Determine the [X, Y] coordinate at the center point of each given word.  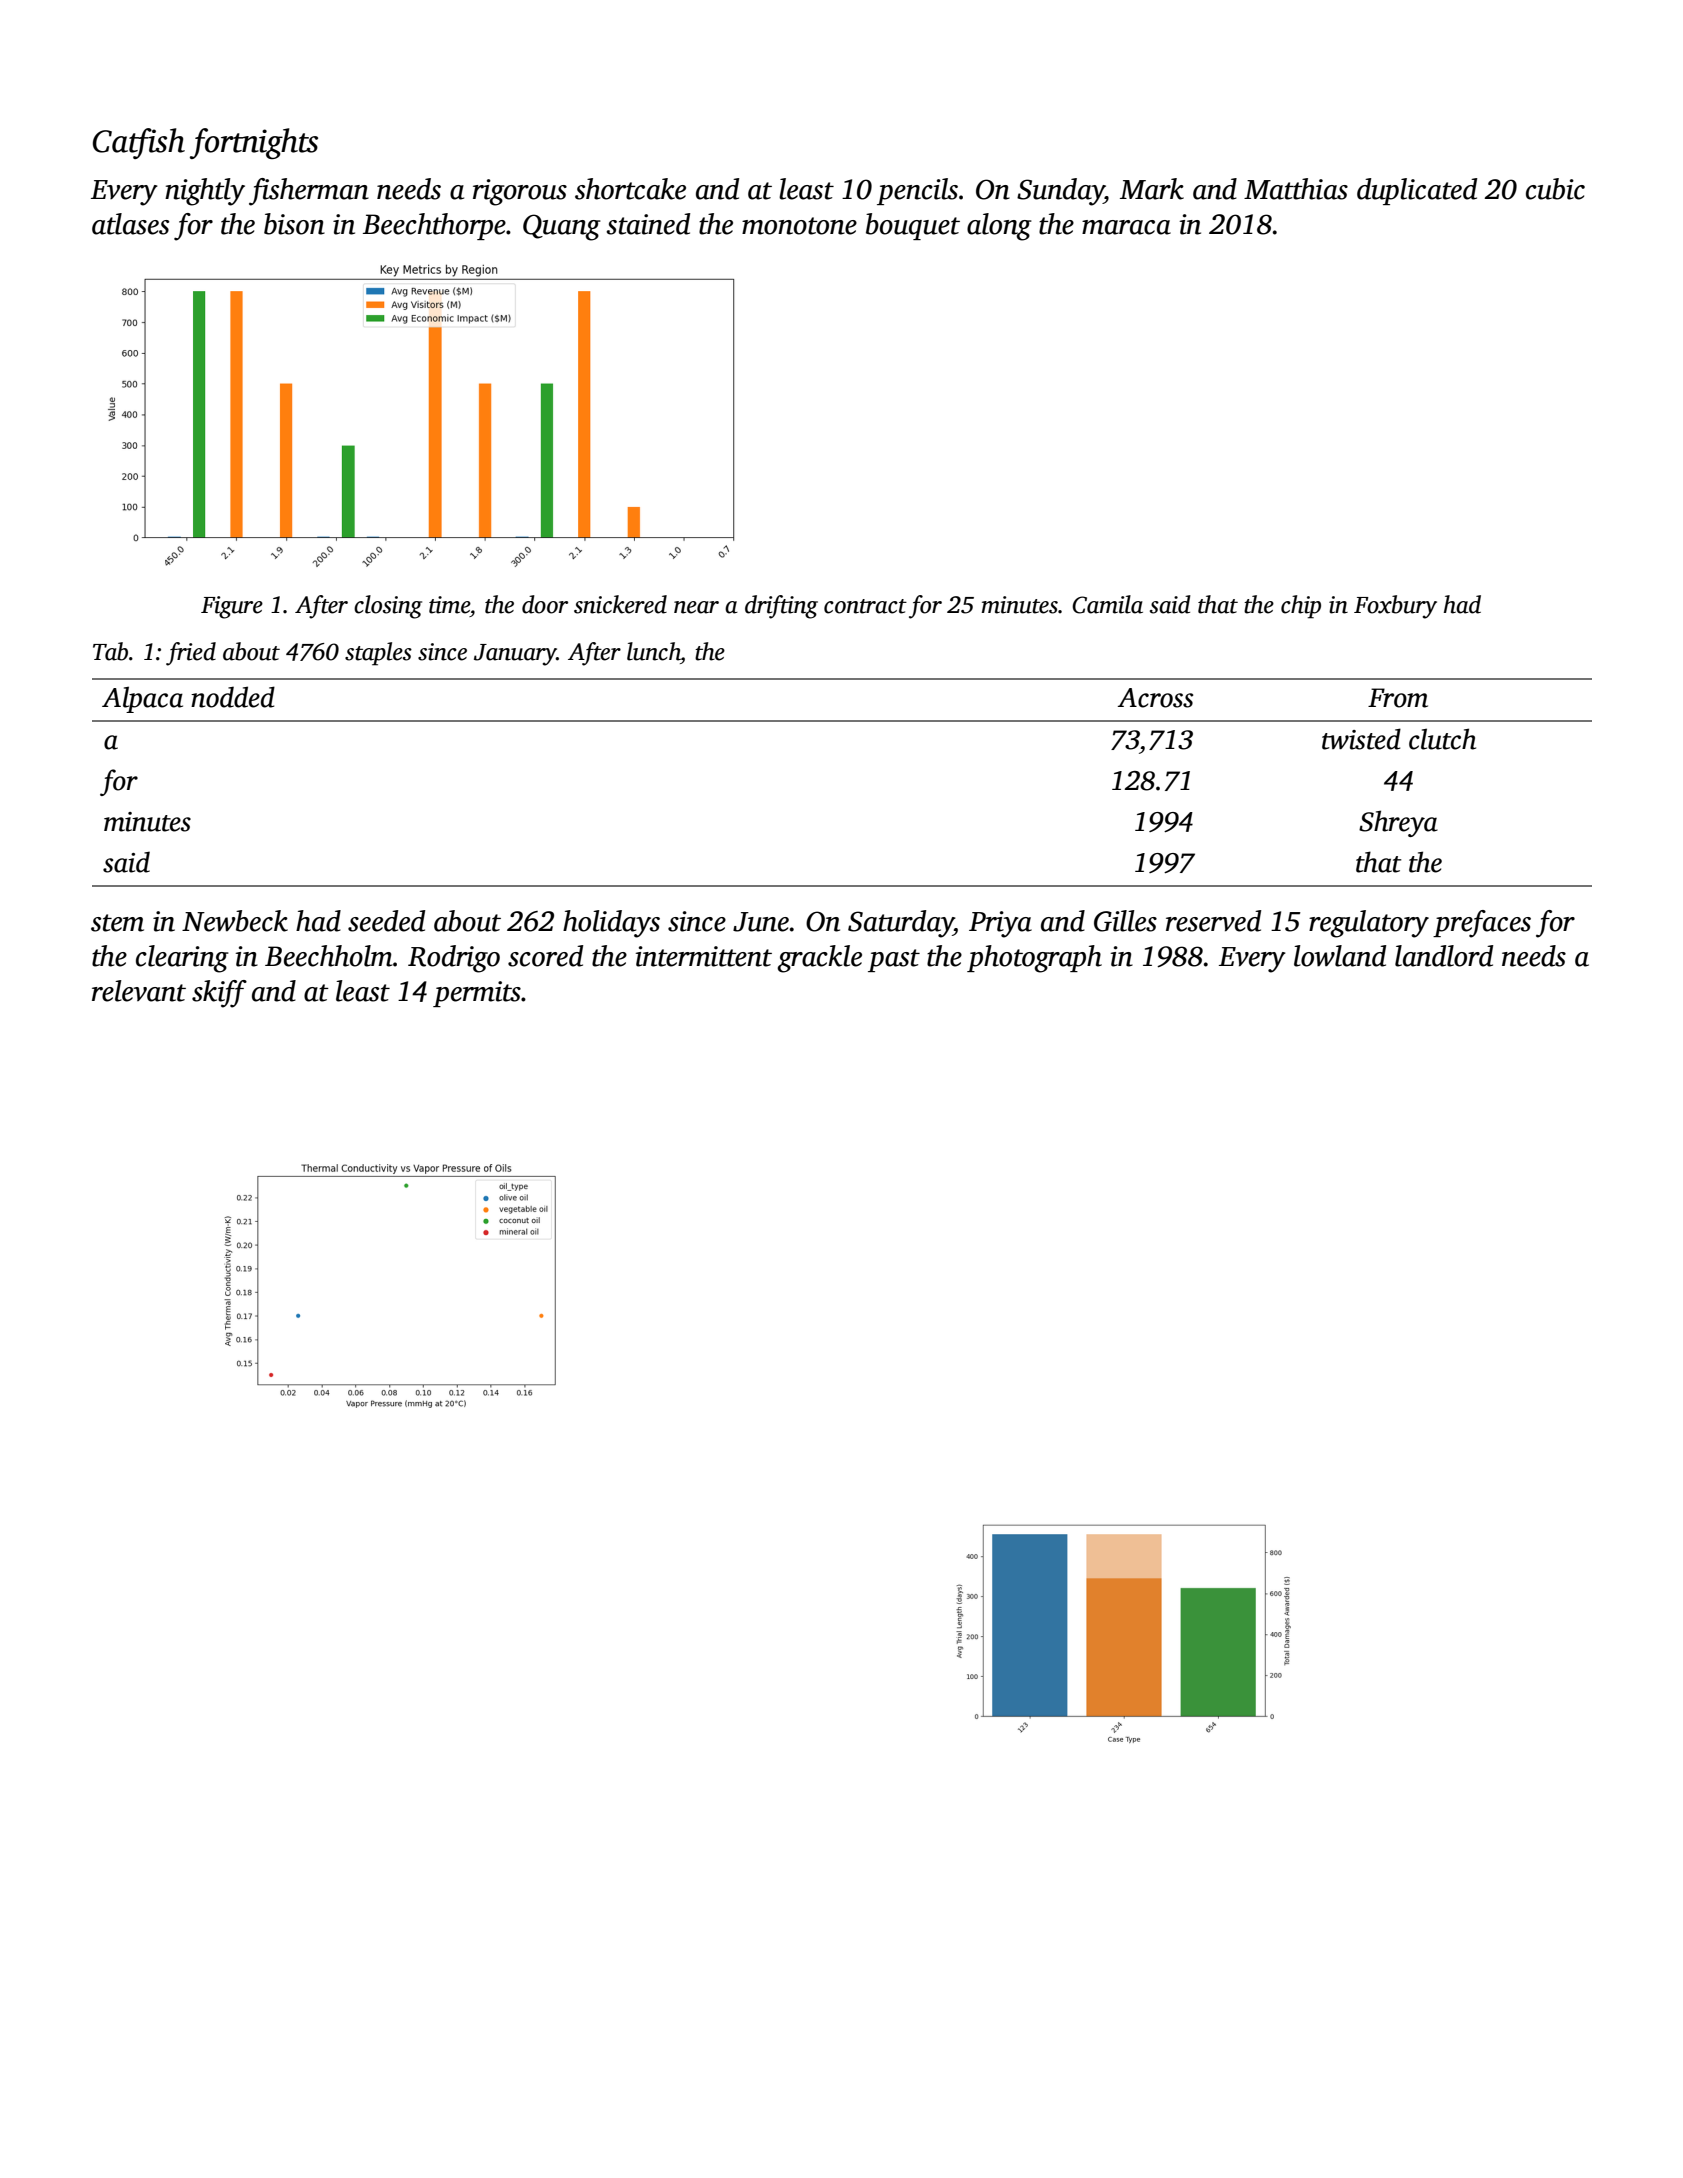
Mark [1152, 189]
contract [865, 606]
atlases [130, 224]
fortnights [254, 143]
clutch [1442, 739]
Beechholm [329, 956]
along [999, 227]
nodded [233, 697]
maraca [1126, 227]
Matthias [1296, 189]
